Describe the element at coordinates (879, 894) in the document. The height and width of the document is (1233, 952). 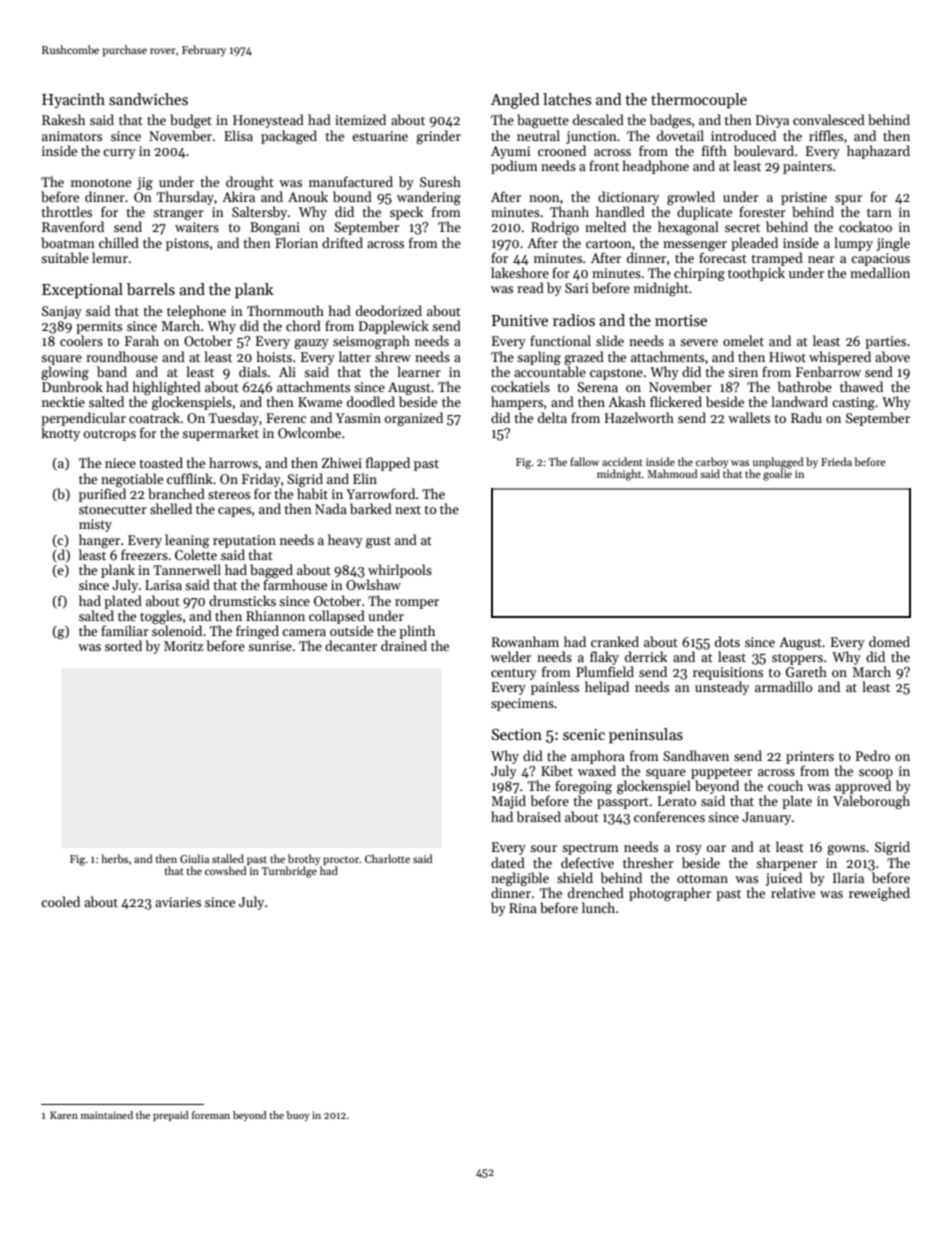
I see `reweighed` at that location.
